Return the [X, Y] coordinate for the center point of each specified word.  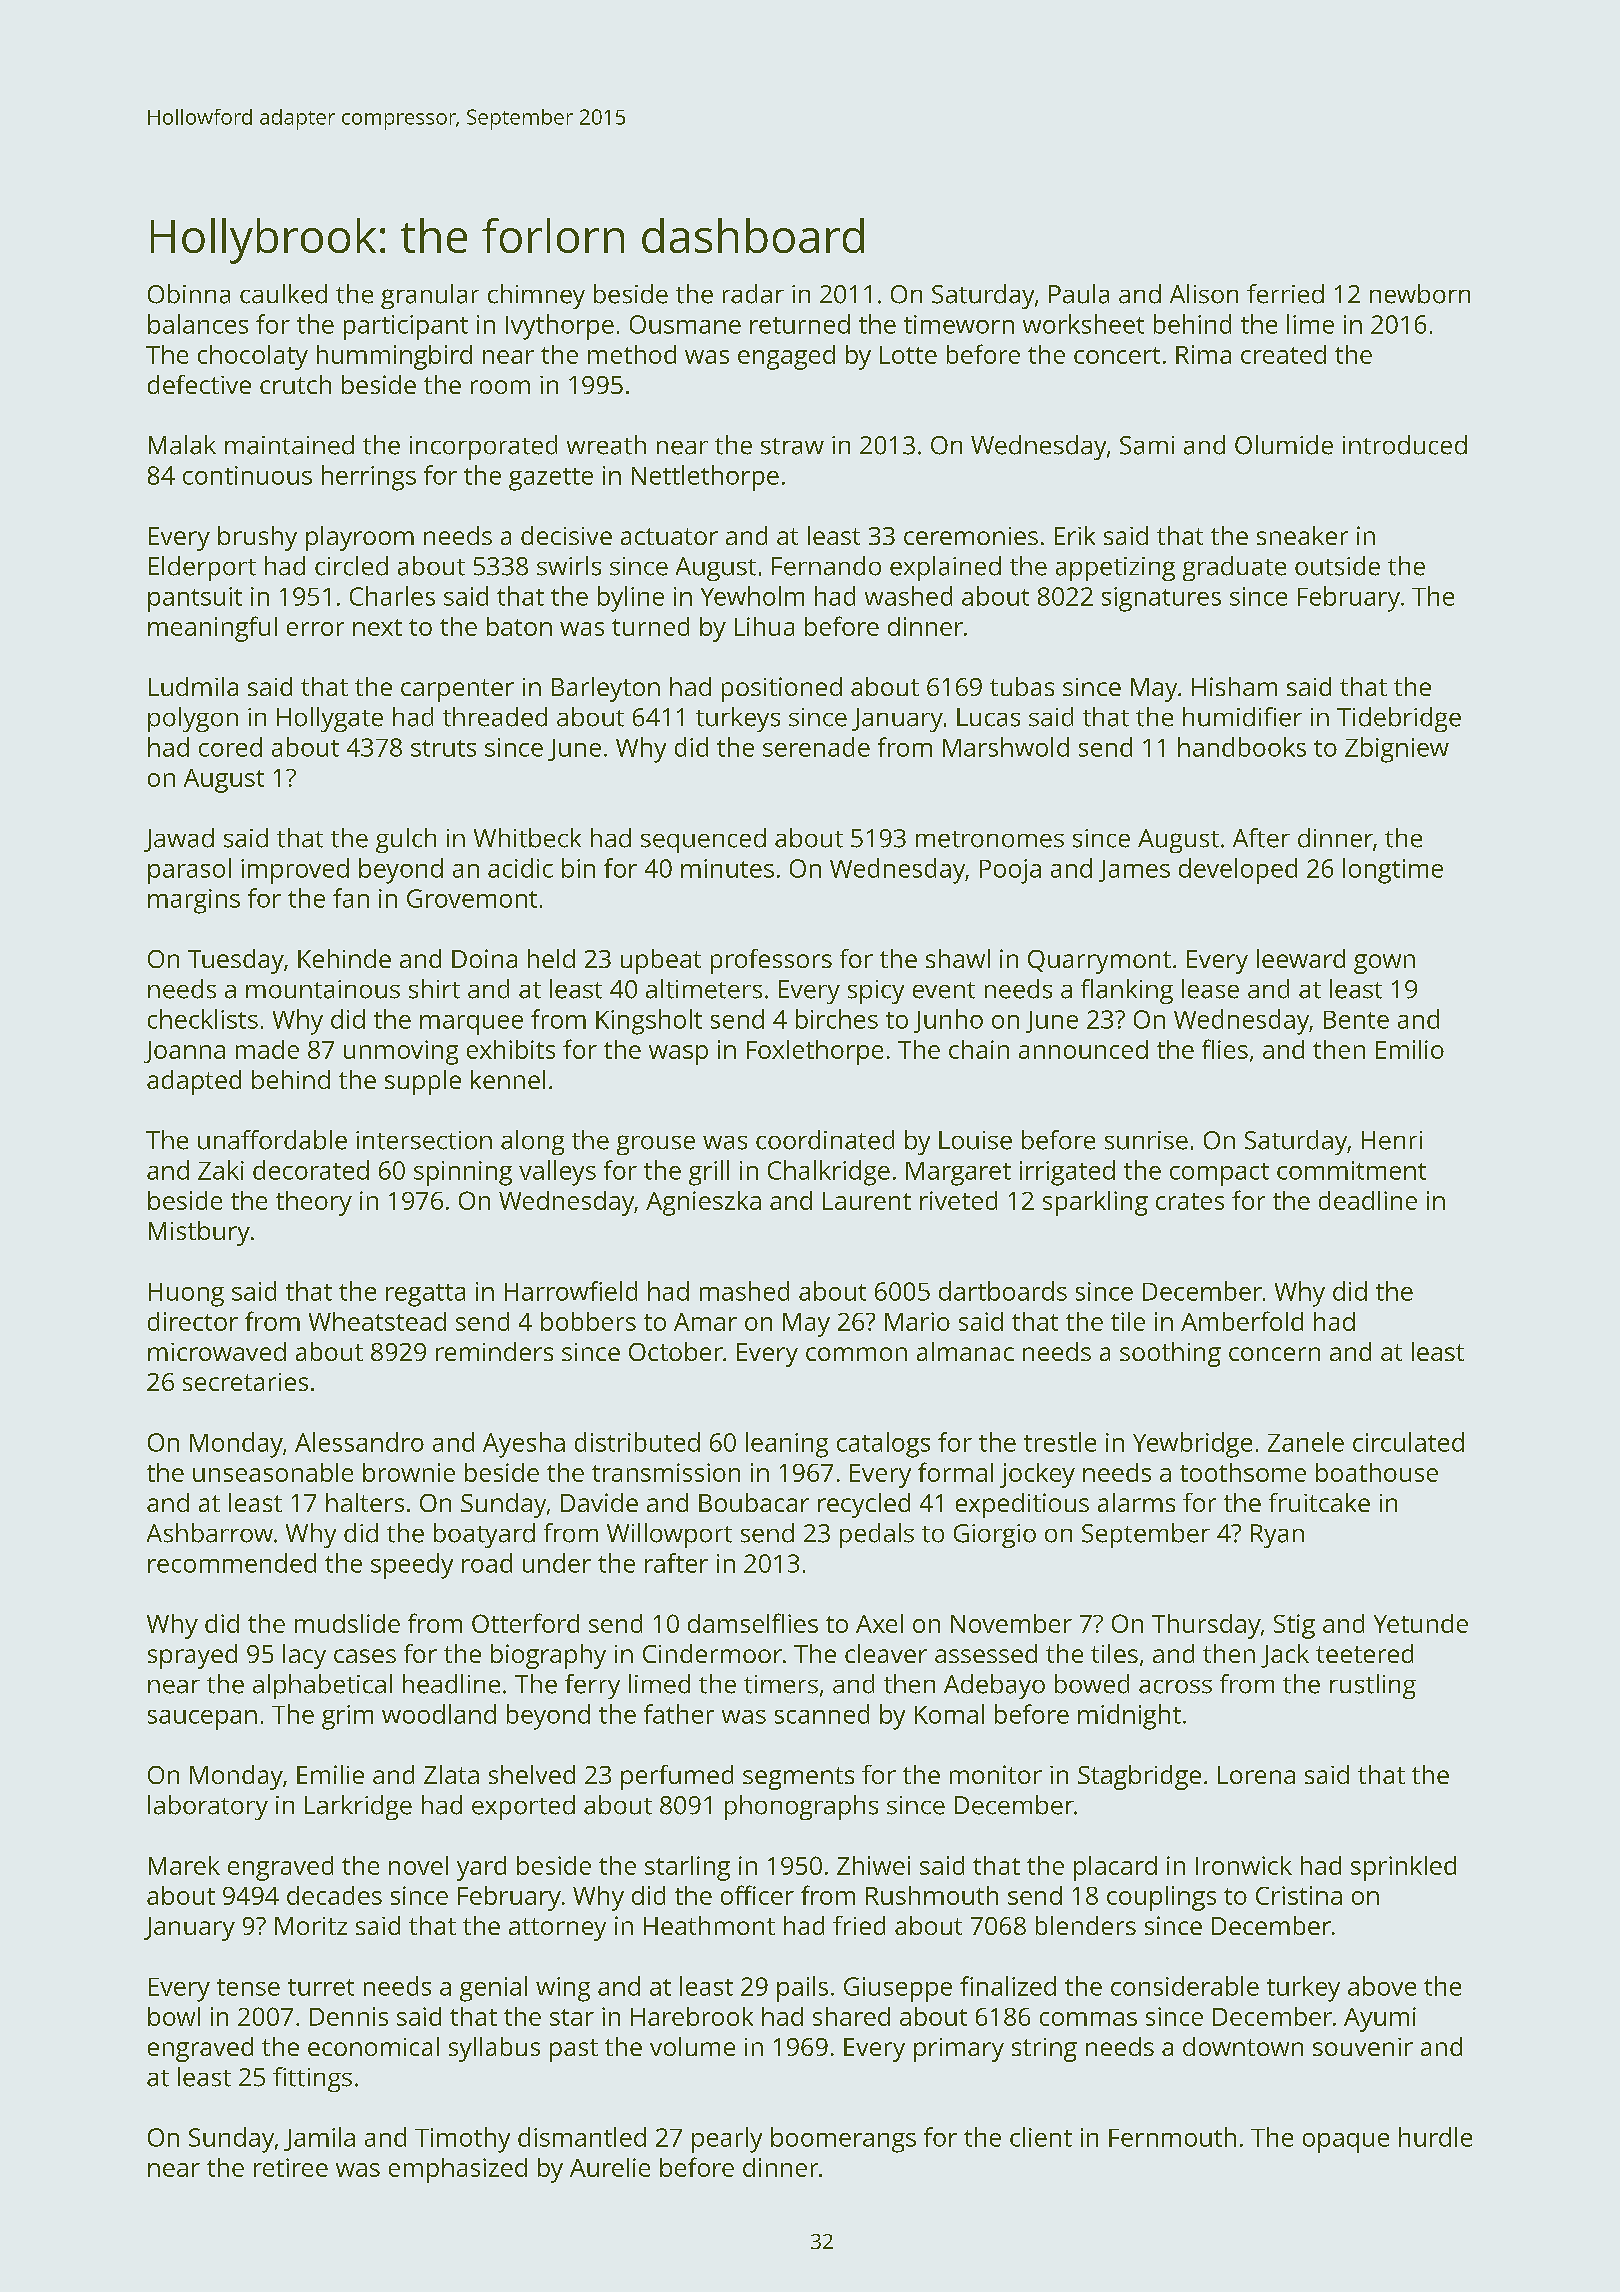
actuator [669, 536]
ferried [1285, 294]
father [679, 1714]
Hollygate [330, 719]
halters [365, 1502]
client [1041, 2137]
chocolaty [253, 357]
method [632, 354]
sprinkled [1403, 1868]
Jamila [319, 2139]
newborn [1420, 294]
